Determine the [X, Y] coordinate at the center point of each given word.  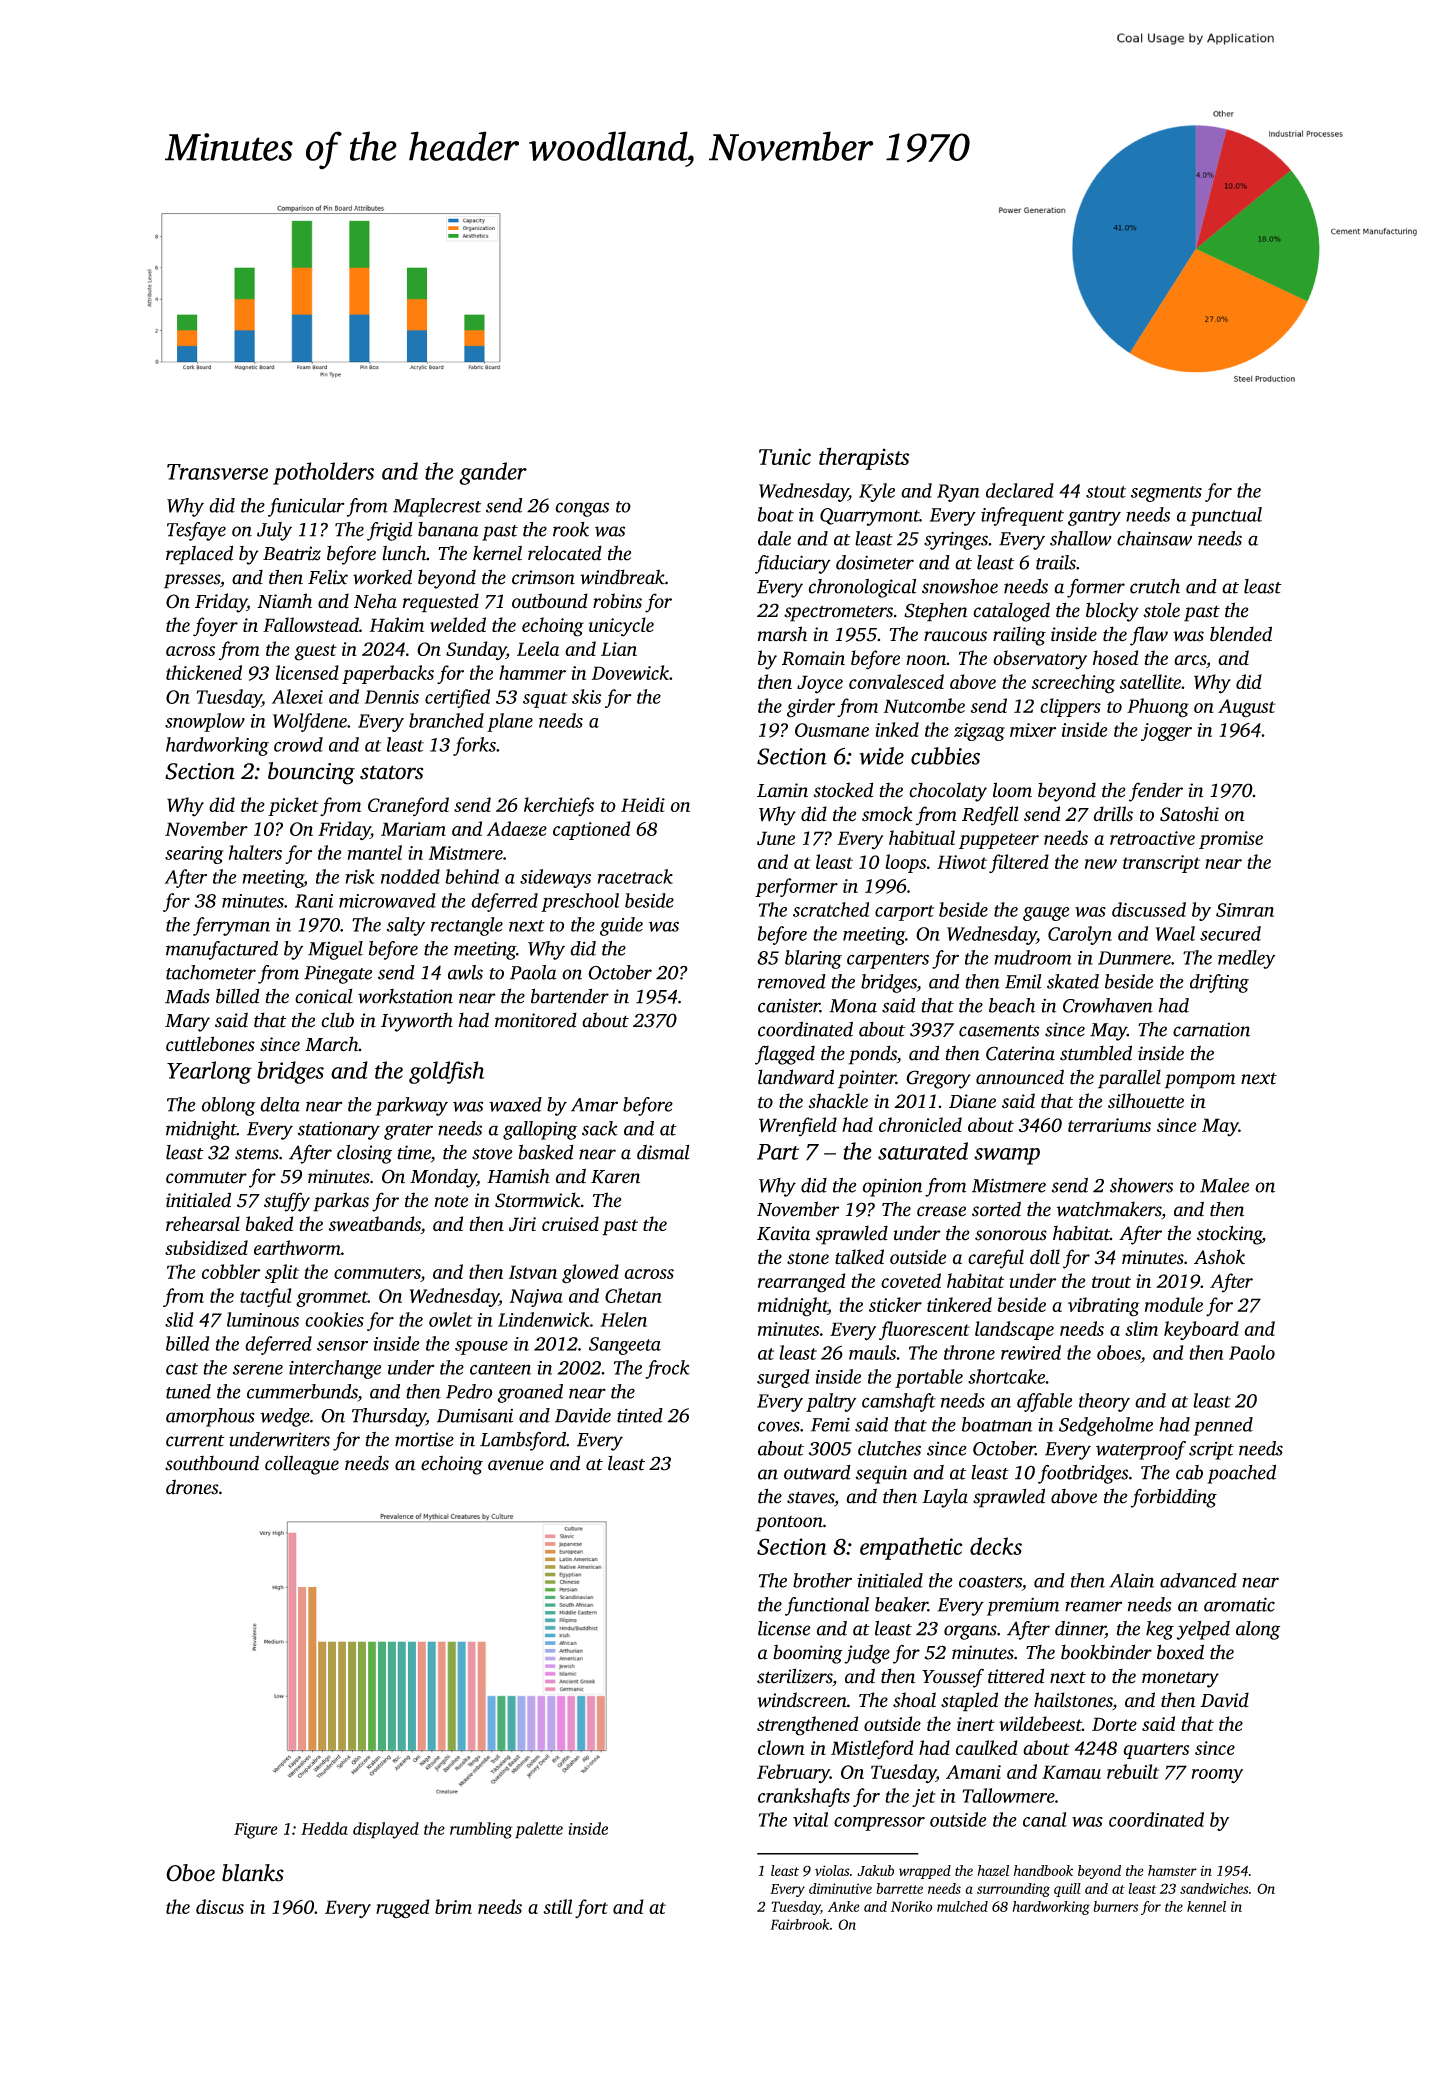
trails [1056, 562]
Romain [813, 658]
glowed [590, 1273]
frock [667, 1369]
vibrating [1104, 1307]
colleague [302, 1465]
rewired [1031, 1352]
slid [179, 1319]
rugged [403, 1909]
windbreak [622, 577]
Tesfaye [196, 531]
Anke [843, 1906]
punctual [1226, 516]
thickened [204, 672]
